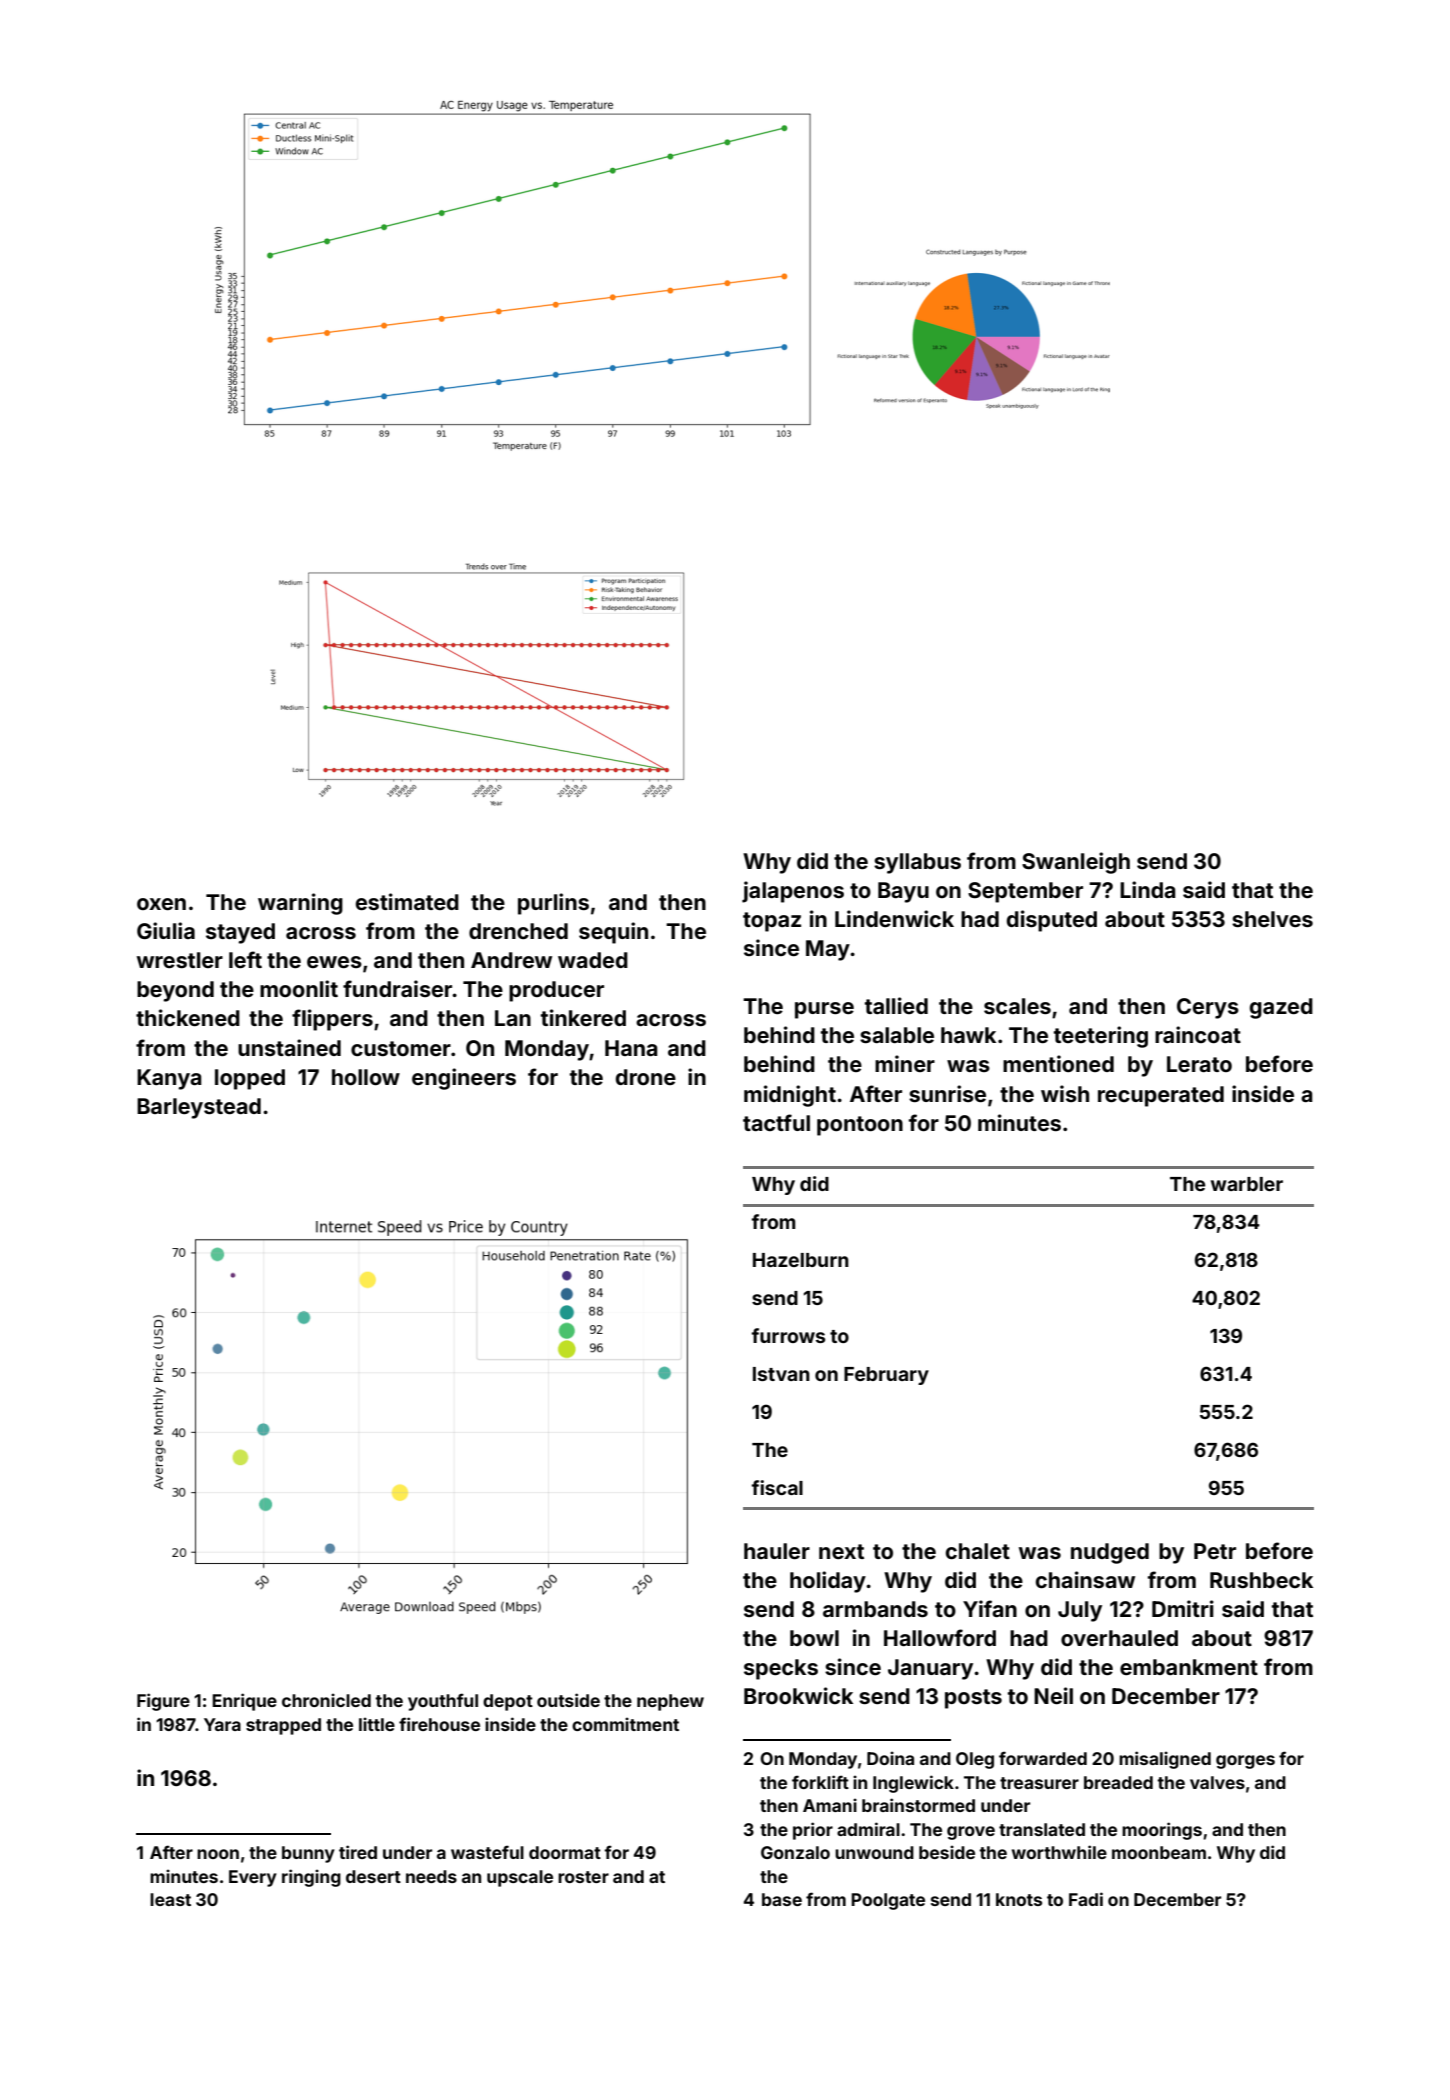  Describe the element at coordinates (781, 1669) in the page. I see `specks` at that location.
